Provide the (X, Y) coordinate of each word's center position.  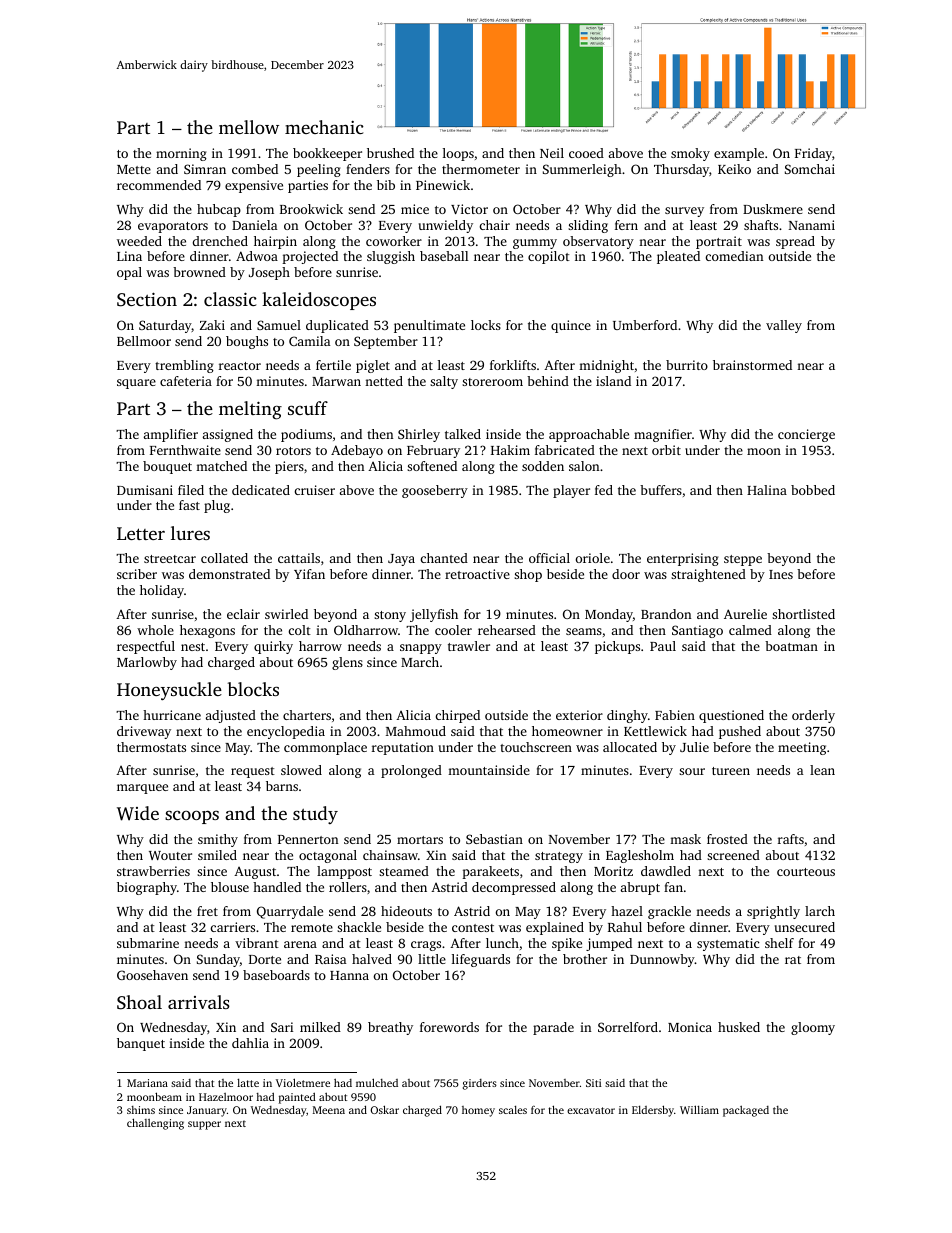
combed (255, 169)
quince (571, 326)
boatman (791, 646)
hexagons (207, 631)
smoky (690, 154)
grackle (669, 912)
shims (141, 1110)
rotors (293, 451)
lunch (502, 943)
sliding (588, 226)
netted (384, 381)
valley (784, 326)
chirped (458, 716)
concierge (806, 435)
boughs (247, 342)
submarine (148, 943)
